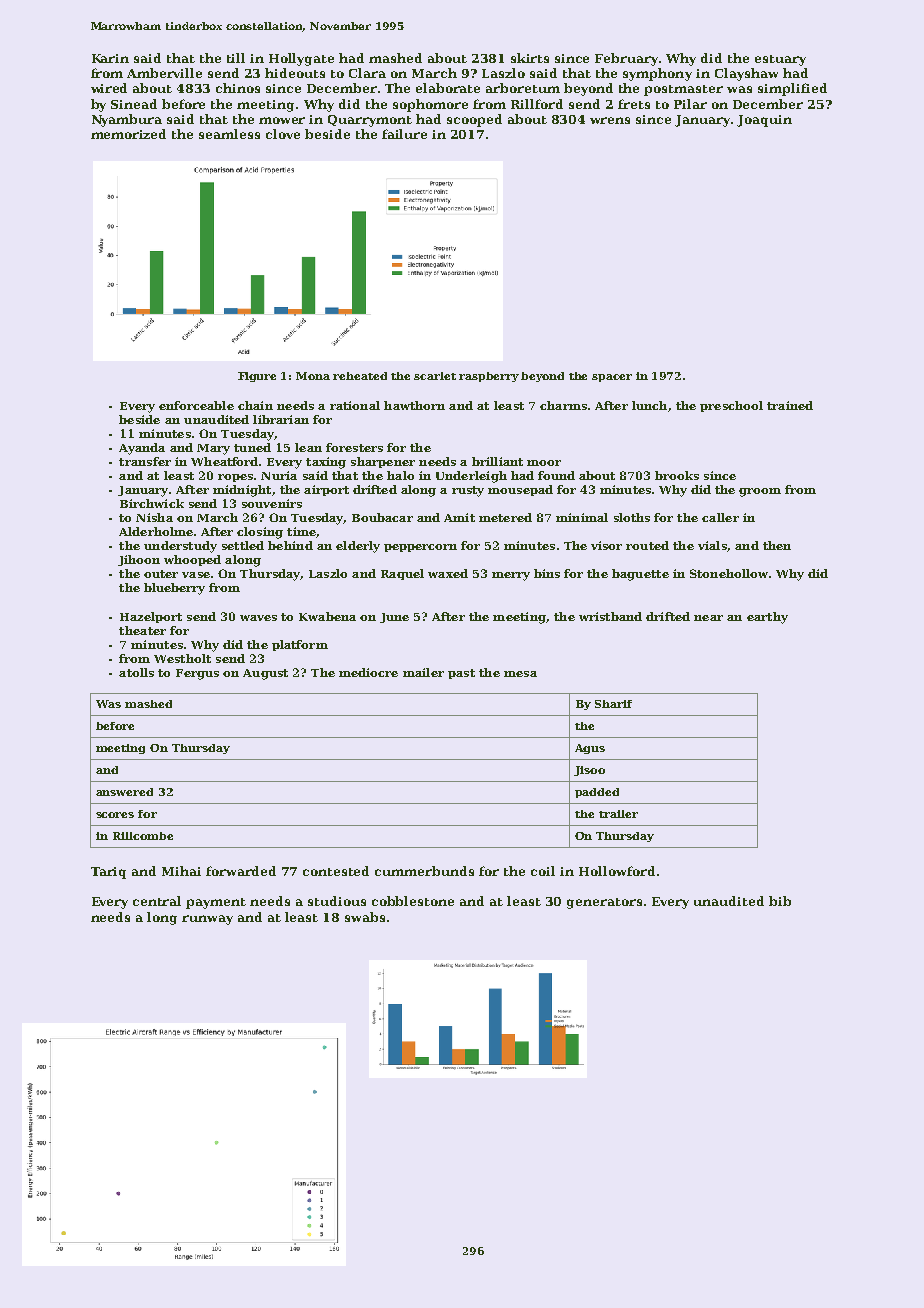 This image has height=1308, width=924. What do you see at coordinates (413, 901) in the image?
I see `cobblestone` at bounding box center [413, 901].
